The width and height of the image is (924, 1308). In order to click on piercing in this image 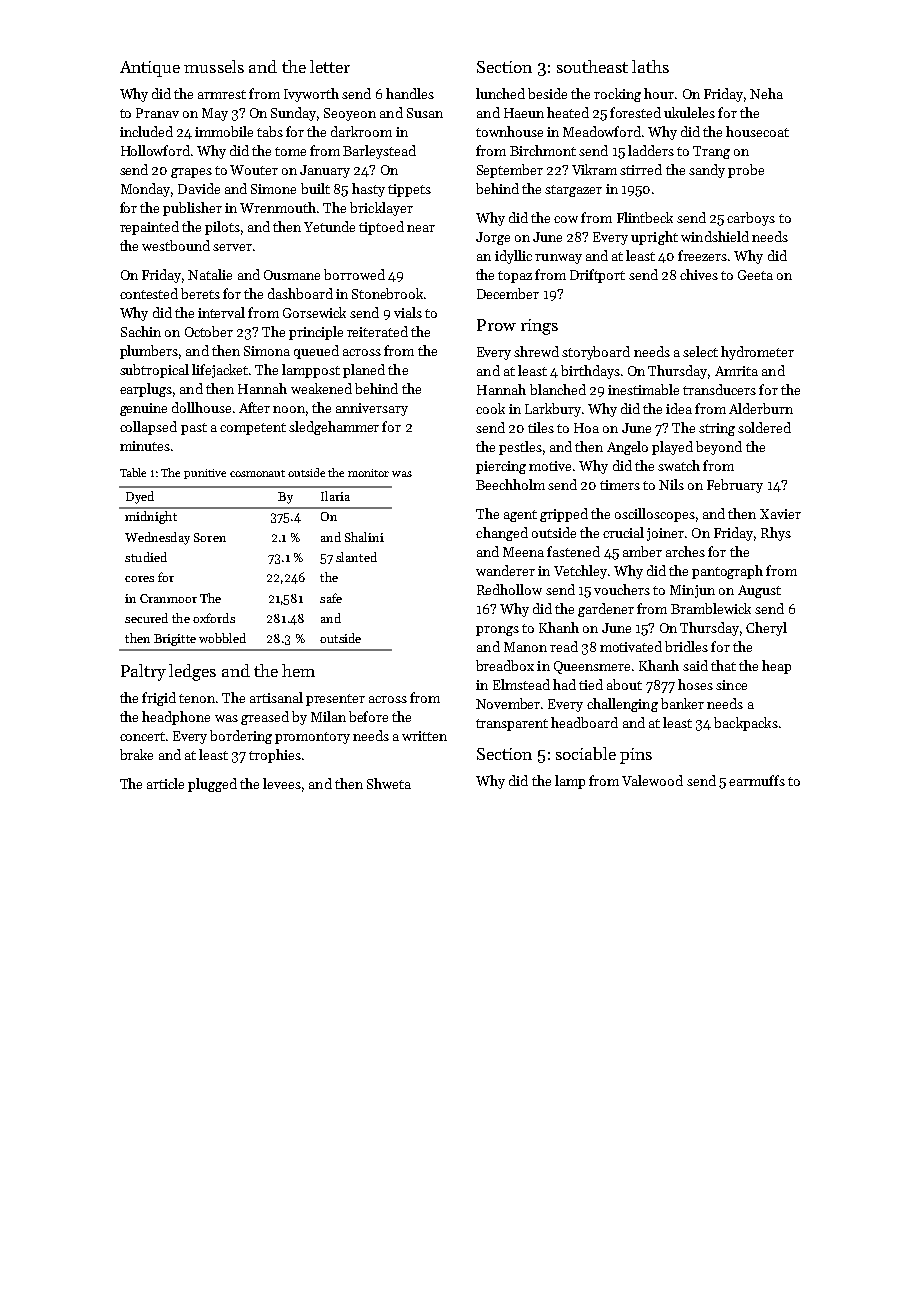, I will do `click(501, 467)`.
